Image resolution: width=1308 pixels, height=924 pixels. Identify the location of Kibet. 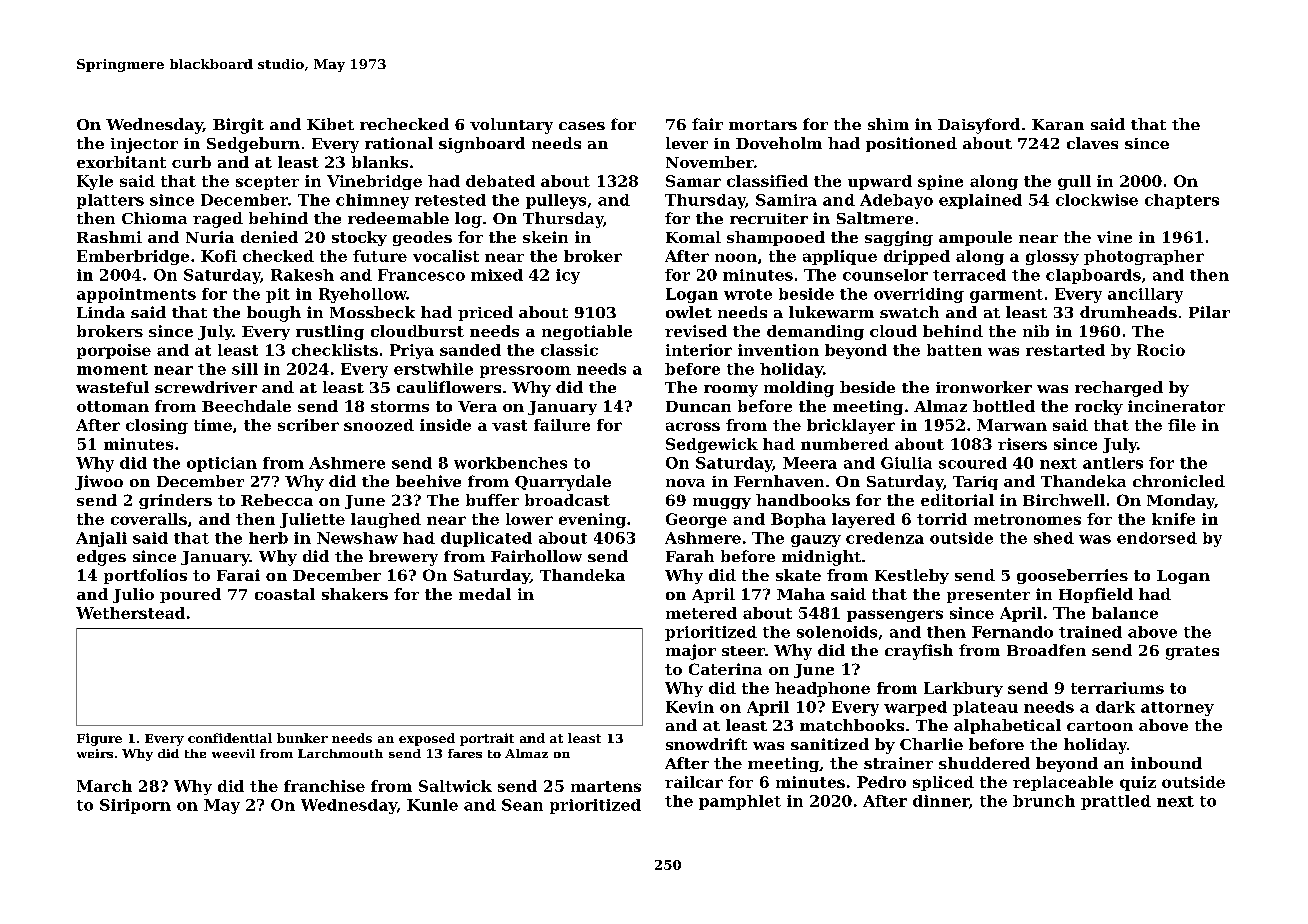
(330, 124).
